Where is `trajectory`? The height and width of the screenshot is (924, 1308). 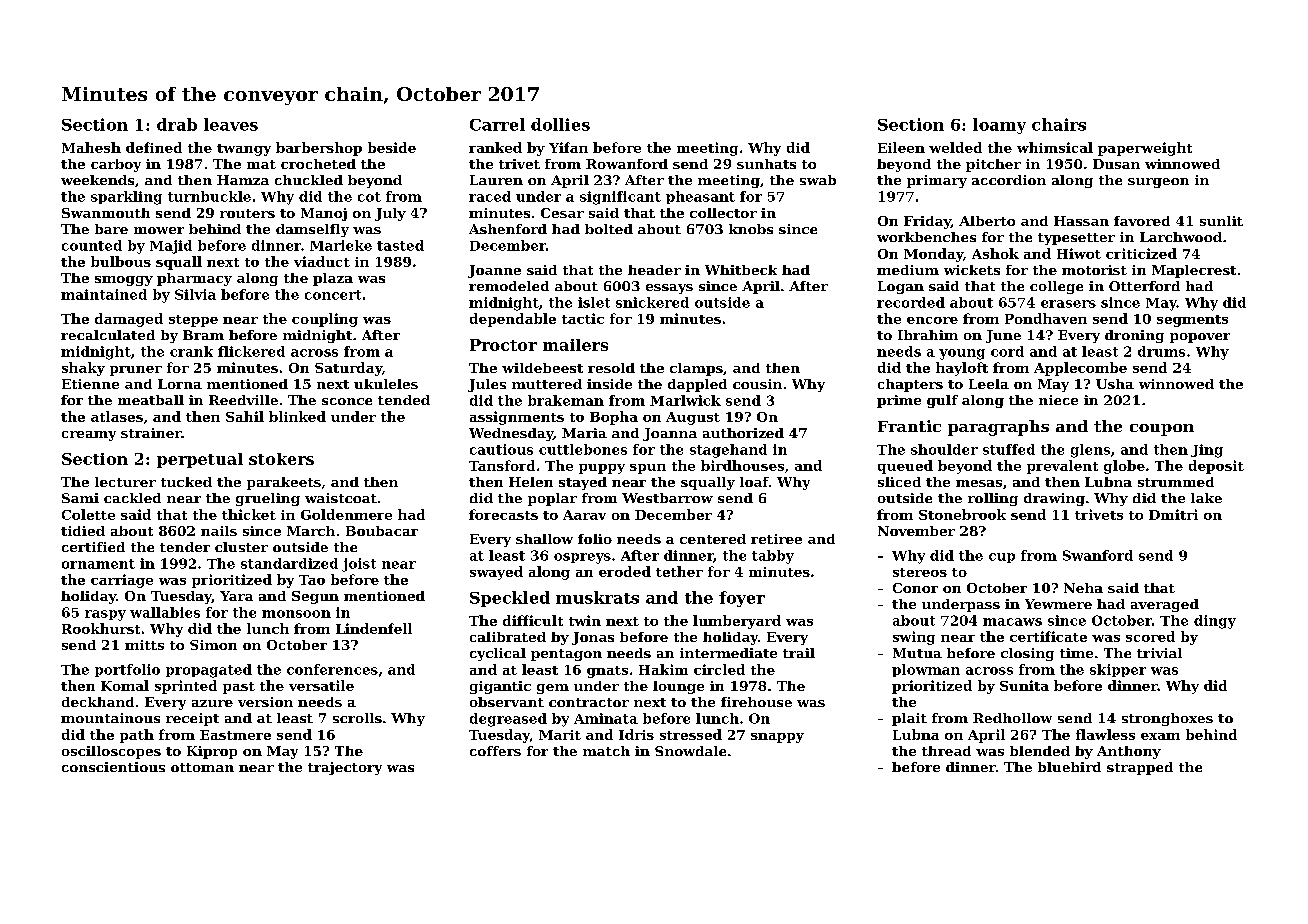
trajectory is located at coordinates (345, 768).
